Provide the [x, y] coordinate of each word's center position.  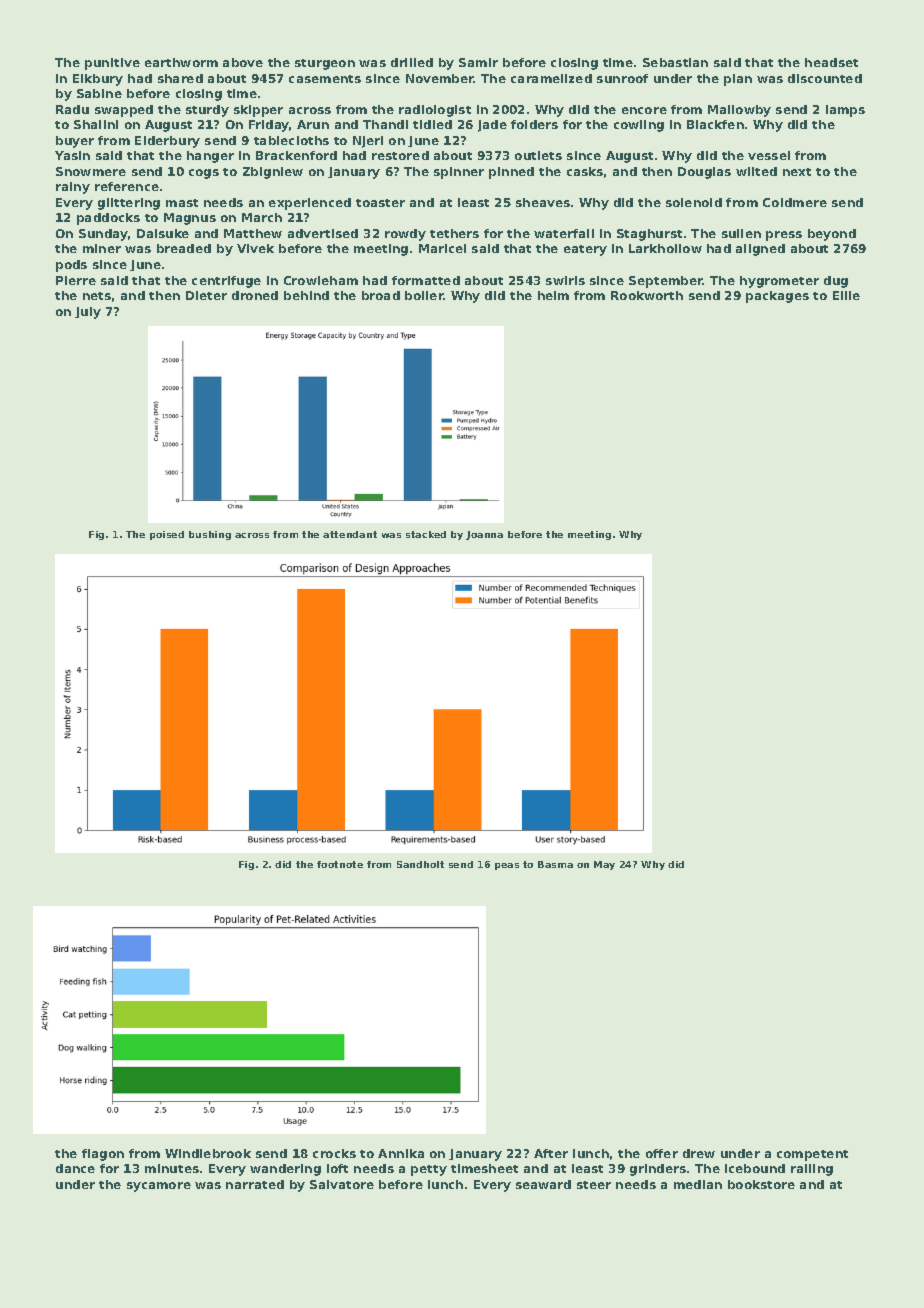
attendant [350, 534]
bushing [210, 535]
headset [831, 62]
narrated [255, 1184]
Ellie [846, 295]
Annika [401, 1153]
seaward [543, 1184]
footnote [340, 864]
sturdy [207, 111]
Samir [478, 62]
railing [812, 1170]
